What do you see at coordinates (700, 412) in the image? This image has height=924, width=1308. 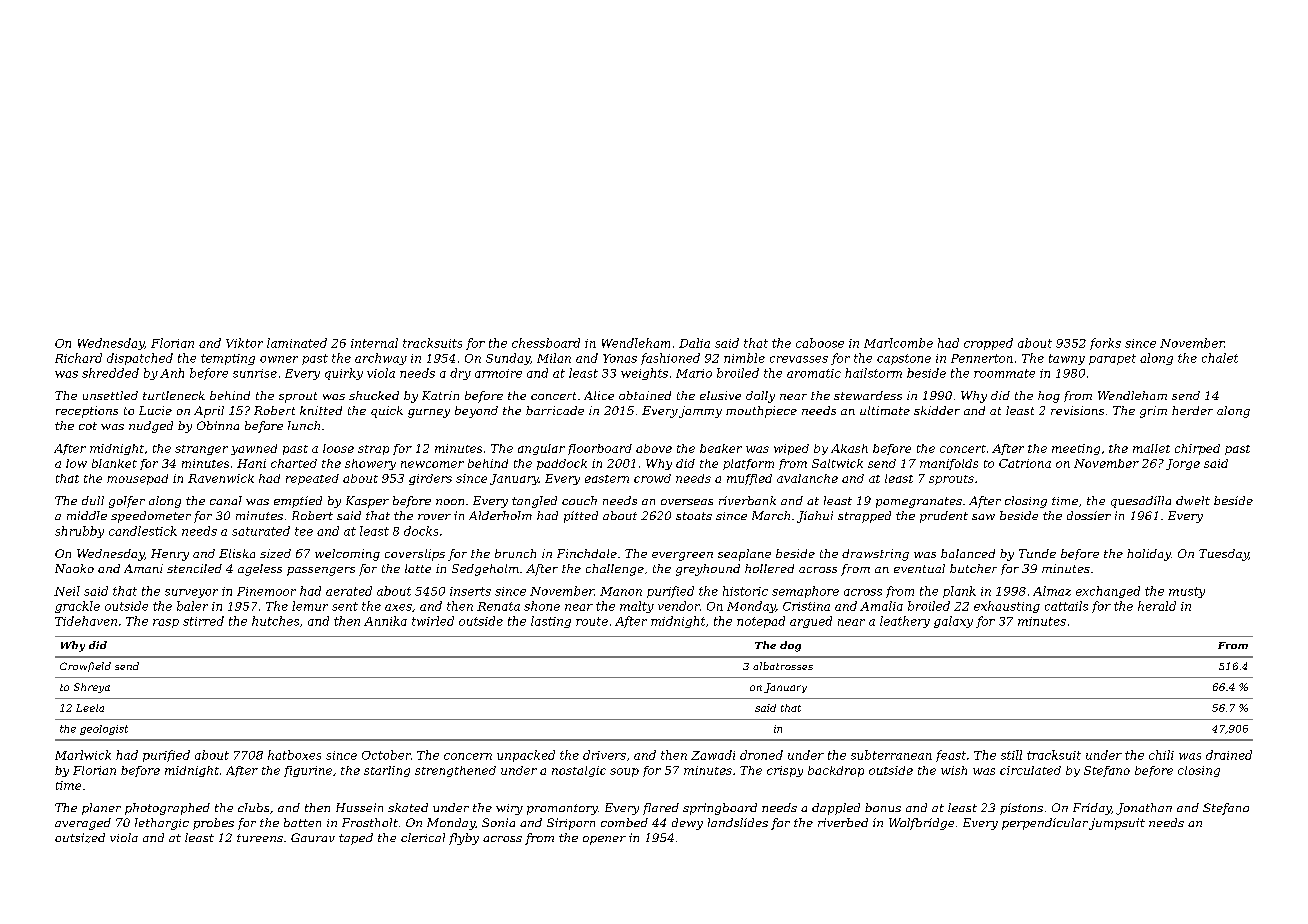 I see `jammy` at bounding box center [700, 412].
